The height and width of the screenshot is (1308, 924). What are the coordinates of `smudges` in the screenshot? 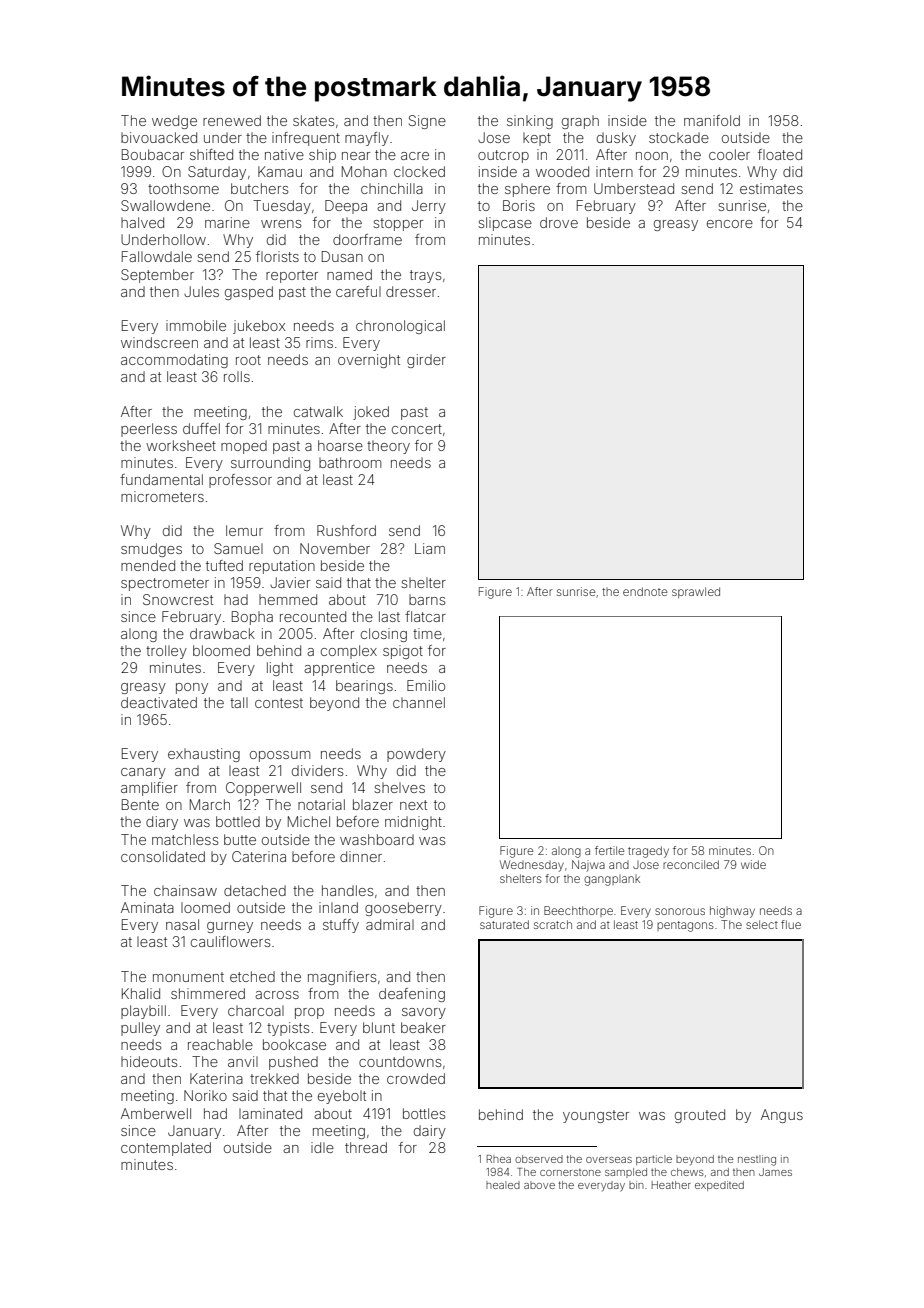 It's located at (151, 550).
